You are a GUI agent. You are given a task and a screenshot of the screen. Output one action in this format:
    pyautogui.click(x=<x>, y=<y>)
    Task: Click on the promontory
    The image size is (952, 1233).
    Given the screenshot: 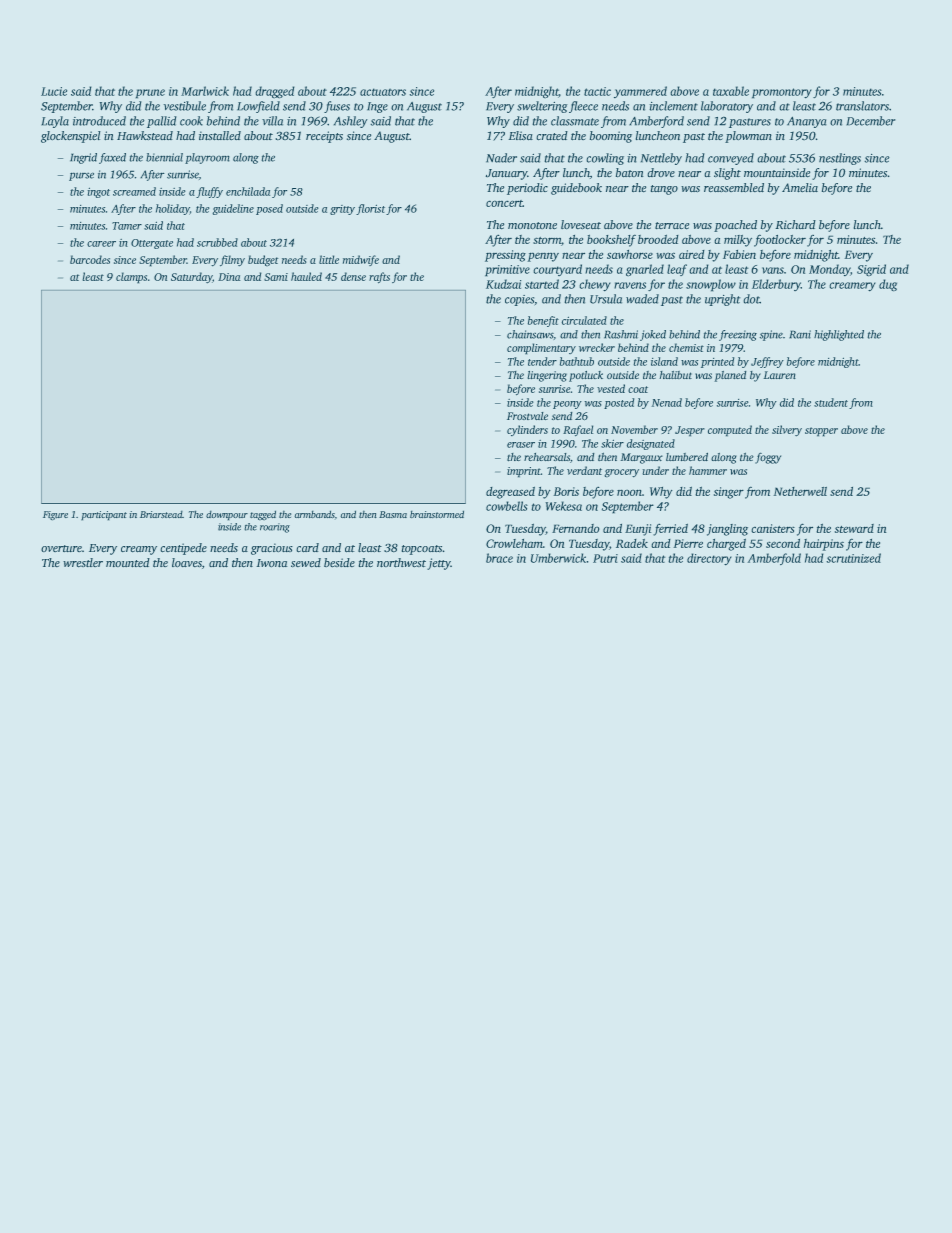 What is the action you would take?
    pyautogui.click(x=782, y=93)
